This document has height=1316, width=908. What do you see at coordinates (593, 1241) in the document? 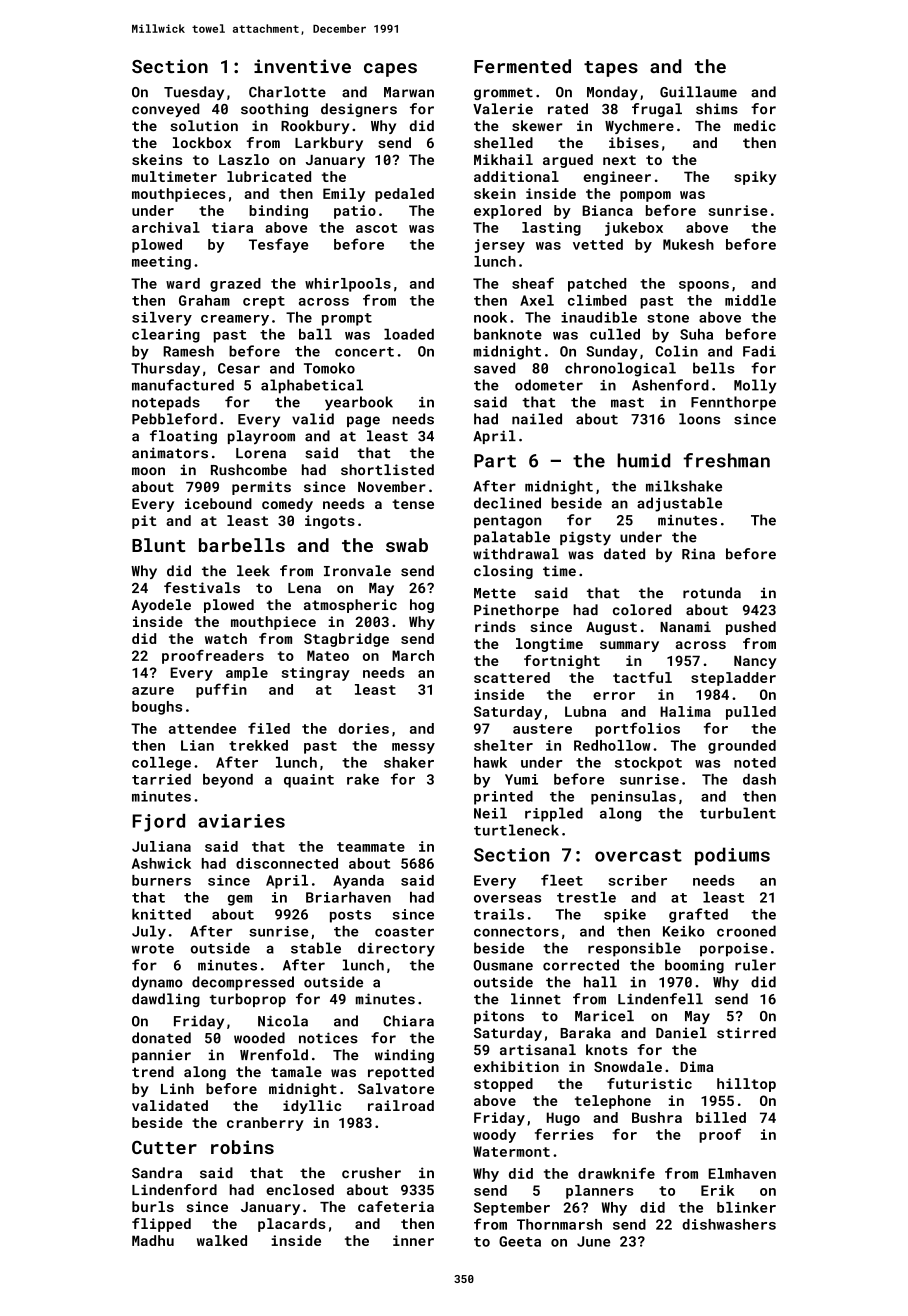
I see `June` at bounding box center [593, 1241].
